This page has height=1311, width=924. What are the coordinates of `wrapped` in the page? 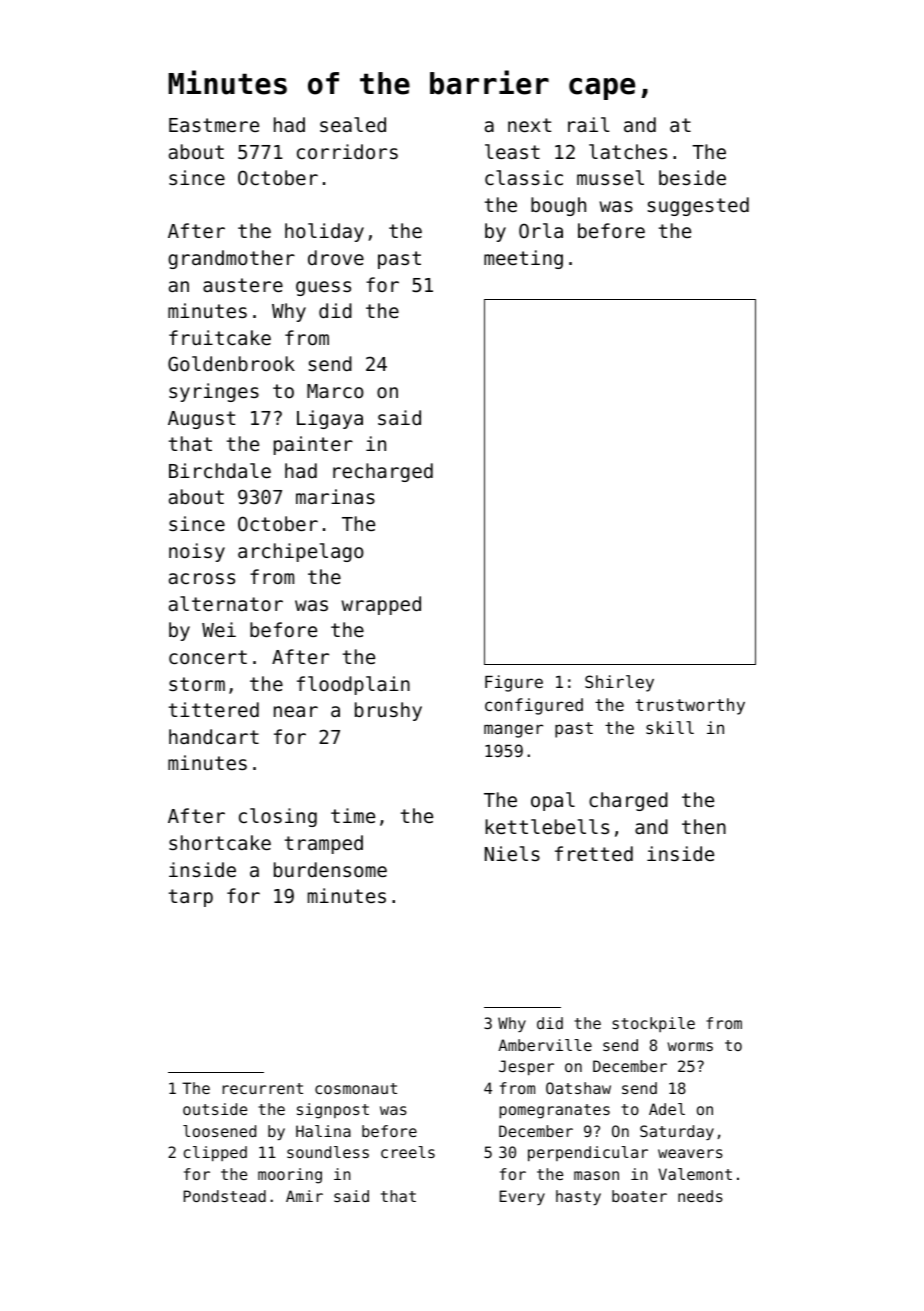 It's located at (381, 605).
